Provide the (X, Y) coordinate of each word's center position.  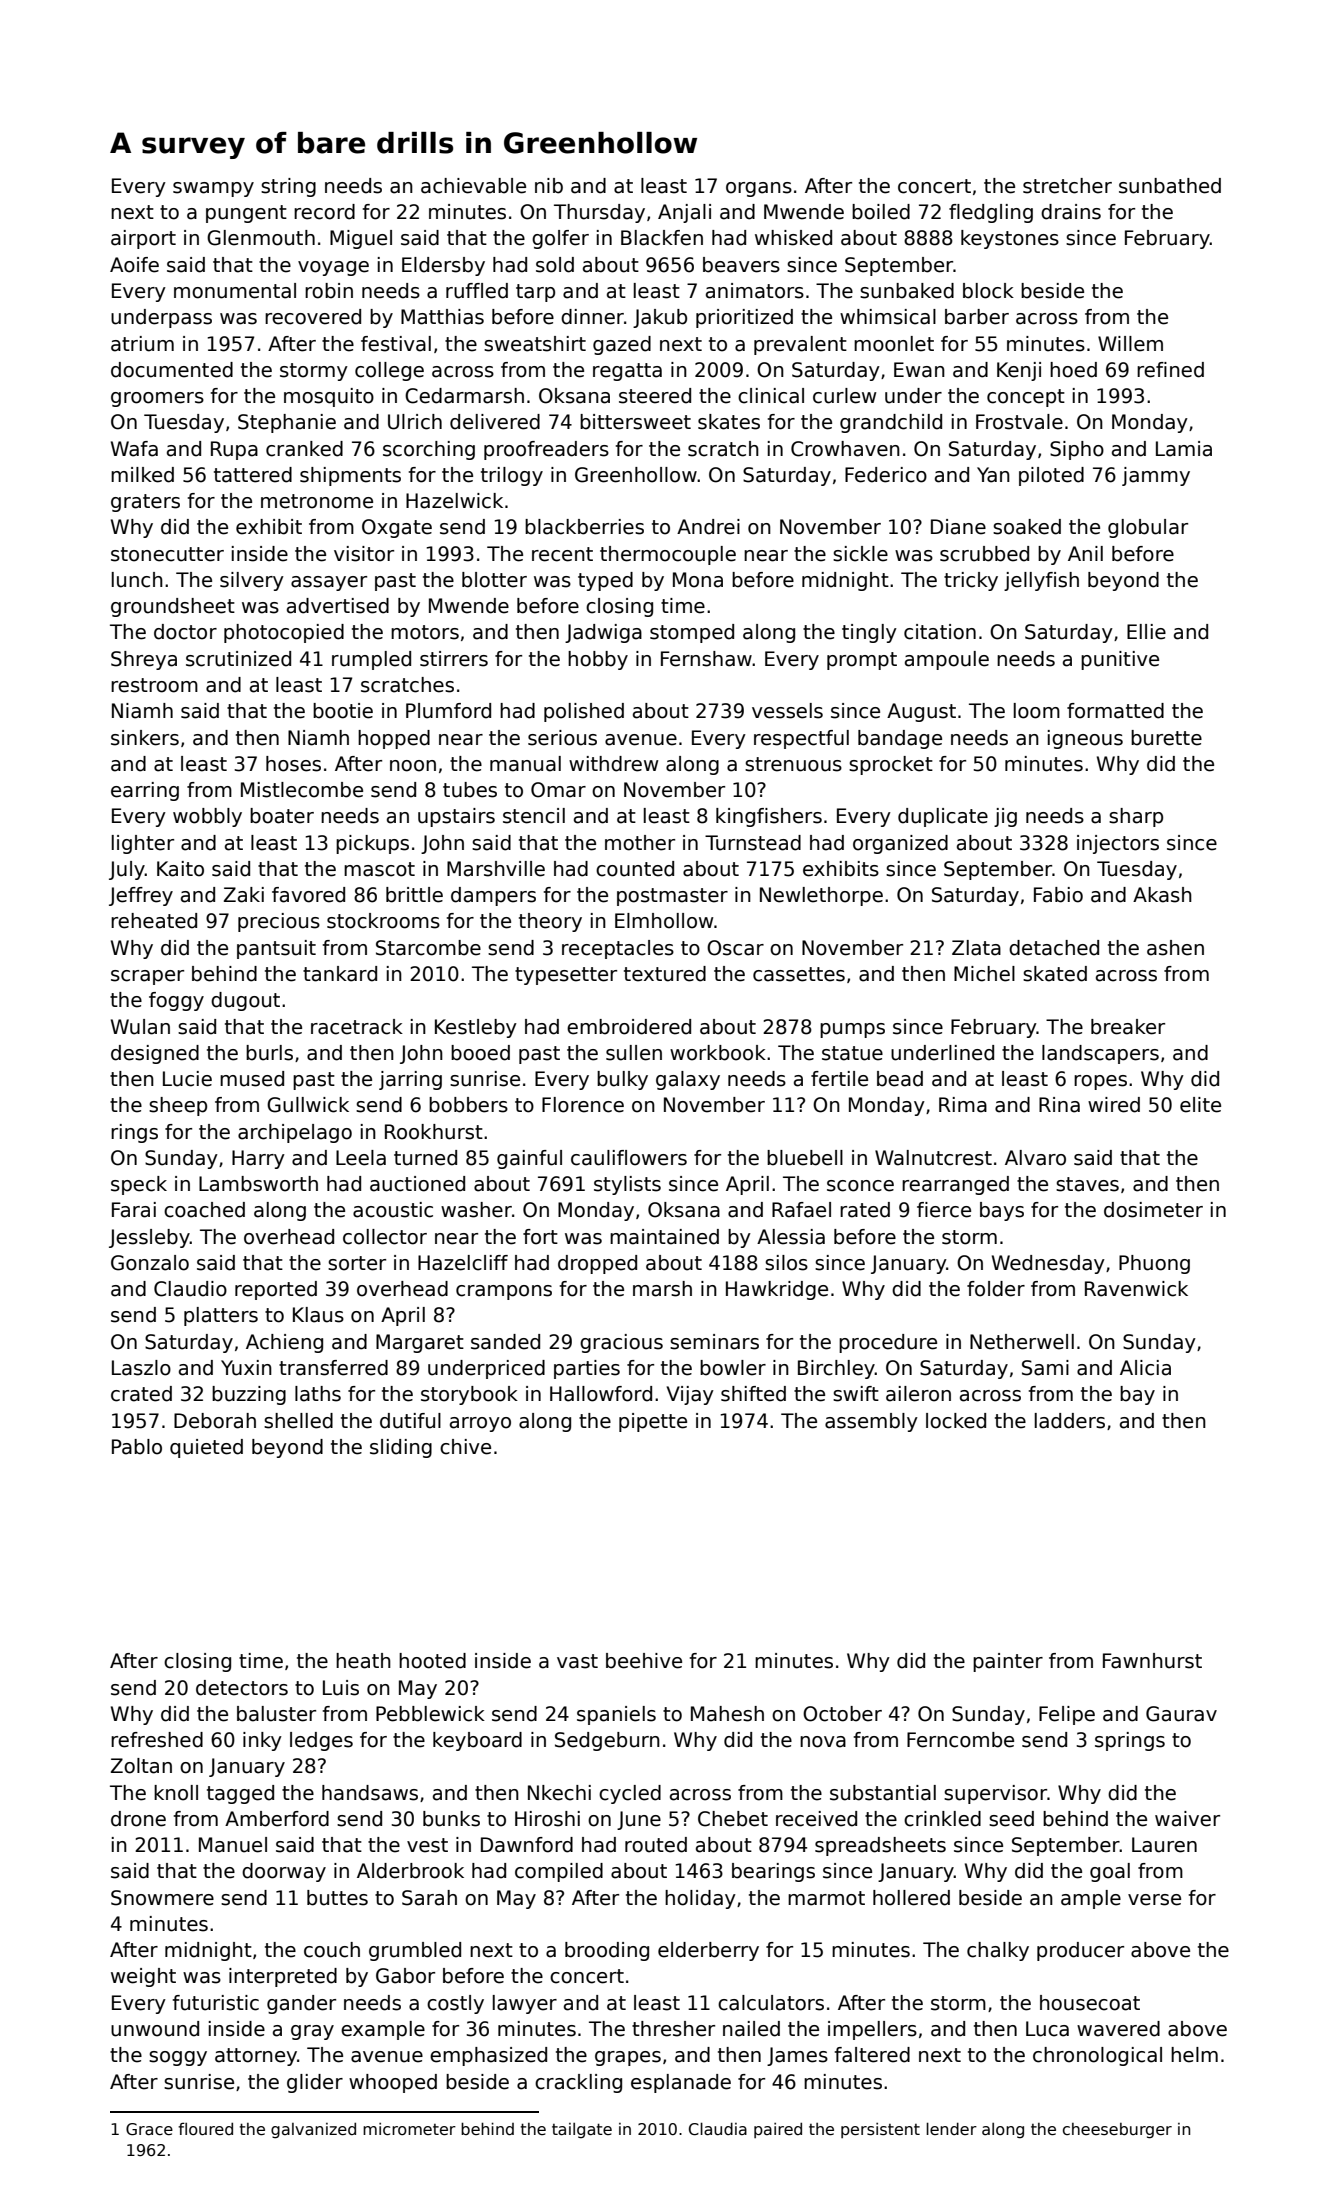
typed (605, 581)
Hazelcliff (463, 1263)
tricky (971, 581)
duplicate (943, 817)
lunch (137, 580)
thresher (673, 2029)
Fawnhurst (1152, 1661)
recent (562, 554)
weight (143, 1977)
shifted (753, 1394)
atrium (142, 344)
